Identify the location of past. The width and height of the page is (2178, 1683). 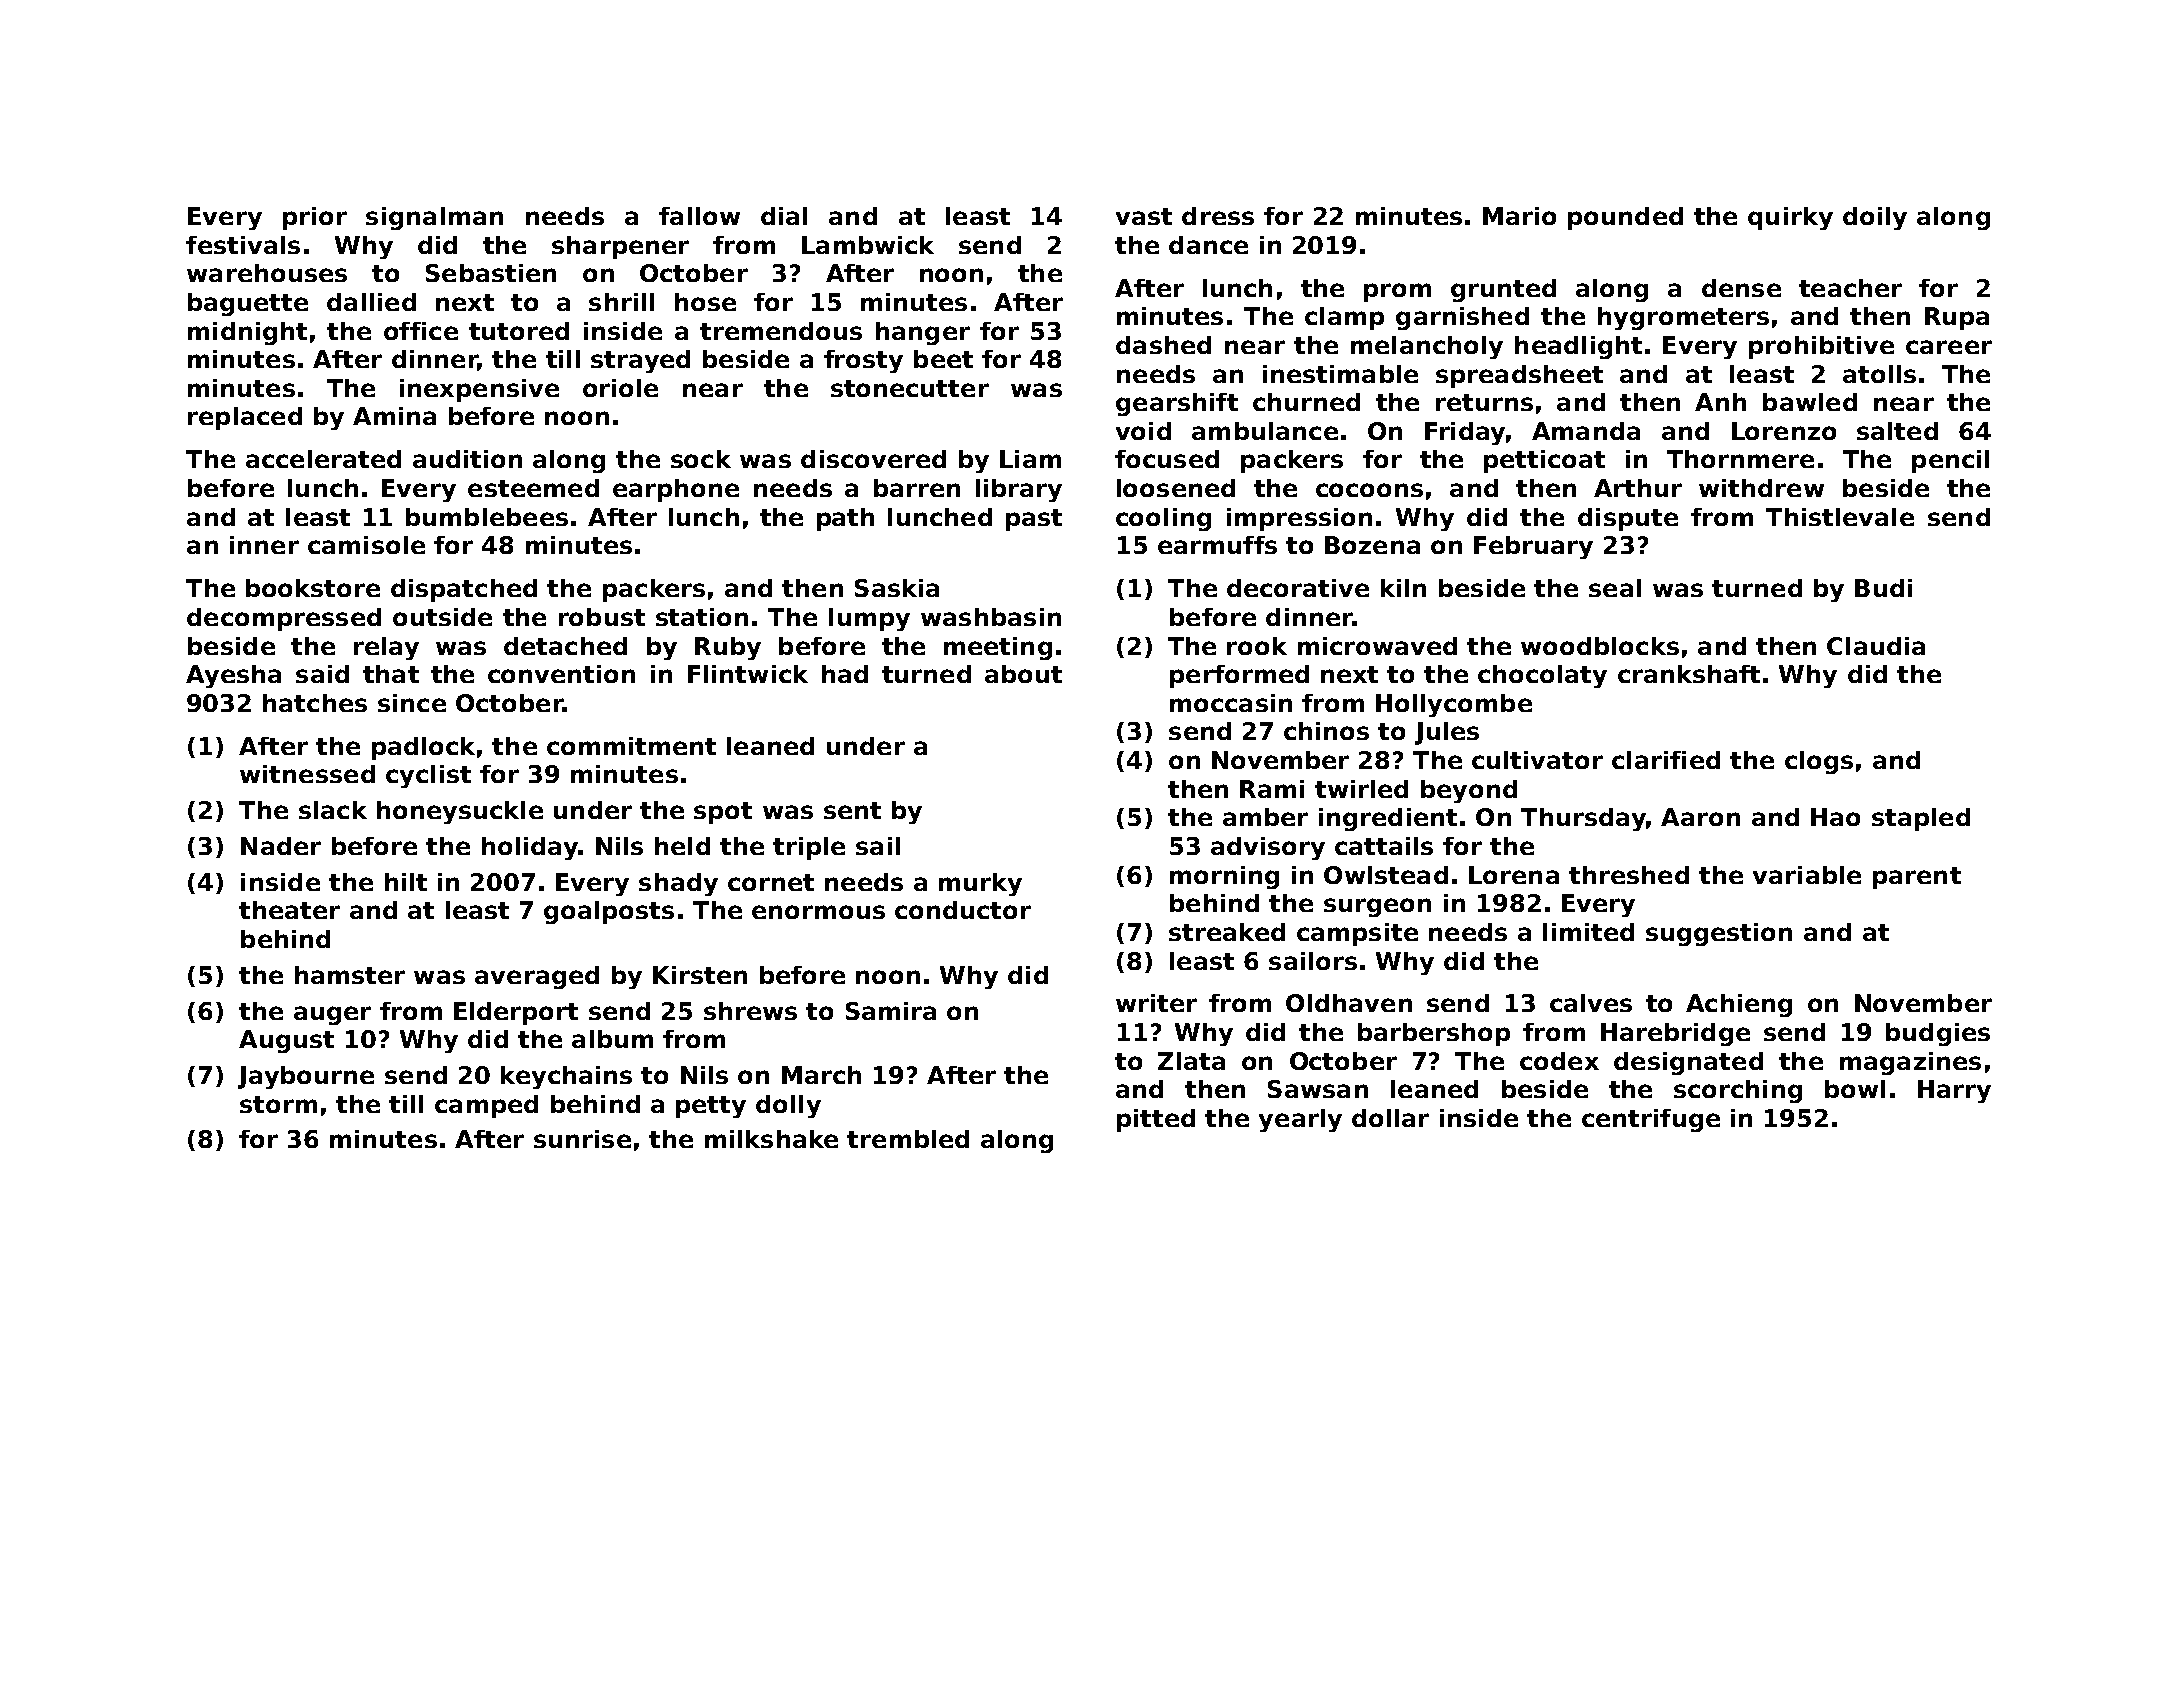
(1034, 520).
